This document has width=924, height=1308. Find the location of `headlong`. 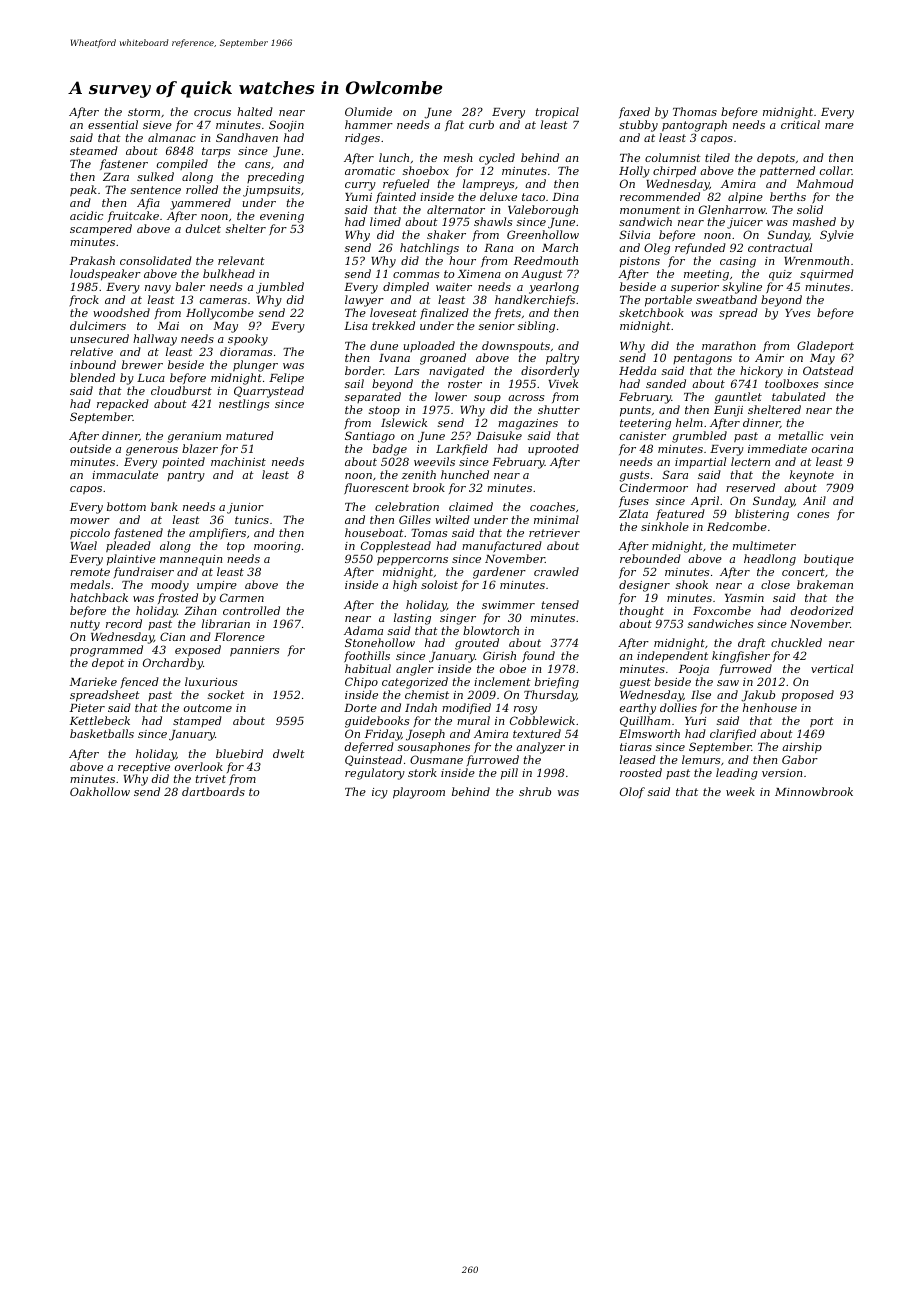

headlong is located at coordinates (770, 560).
